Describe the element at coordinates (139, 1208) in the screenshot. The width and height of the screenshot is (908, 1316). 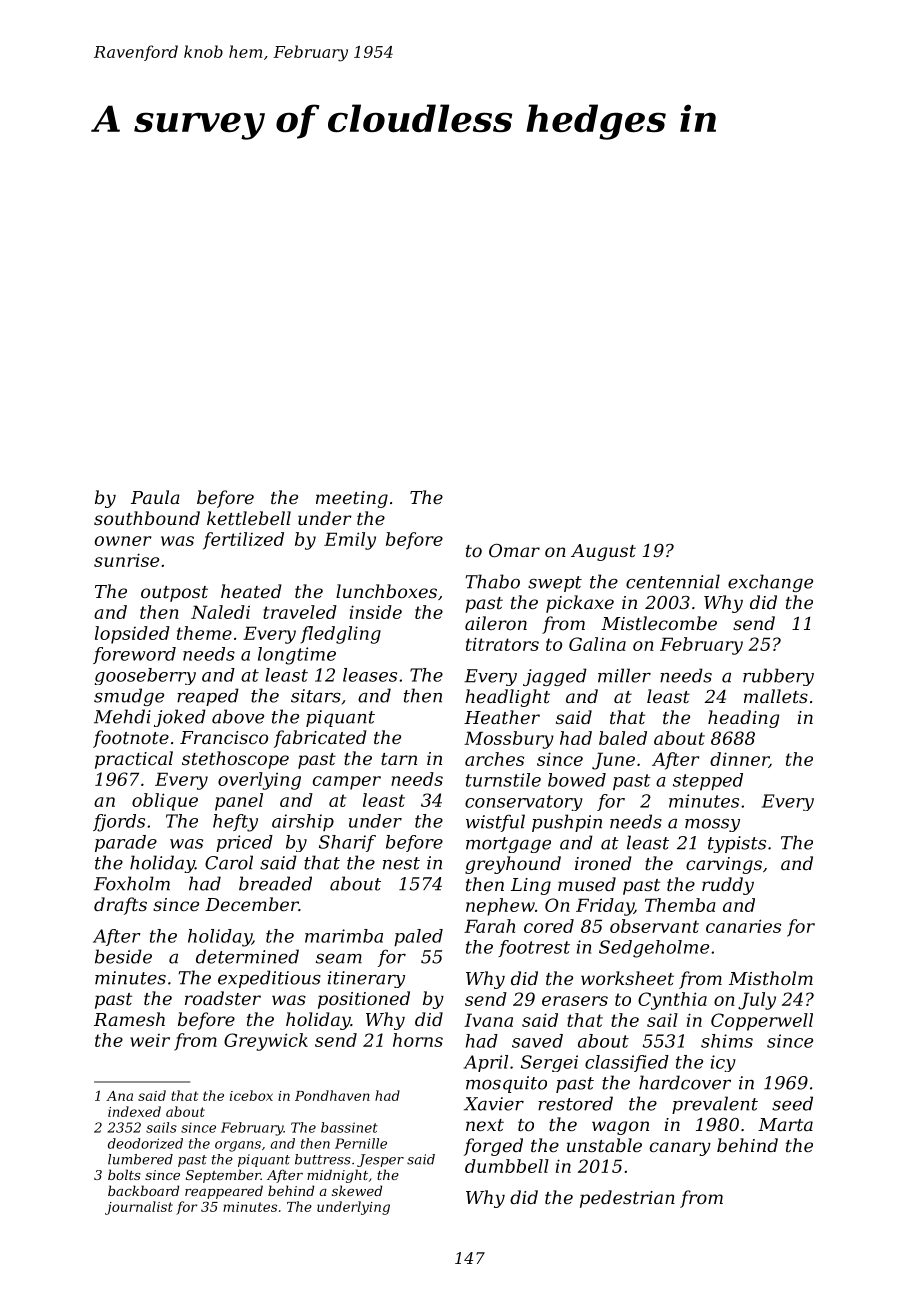
I see `journalist` at that location.
